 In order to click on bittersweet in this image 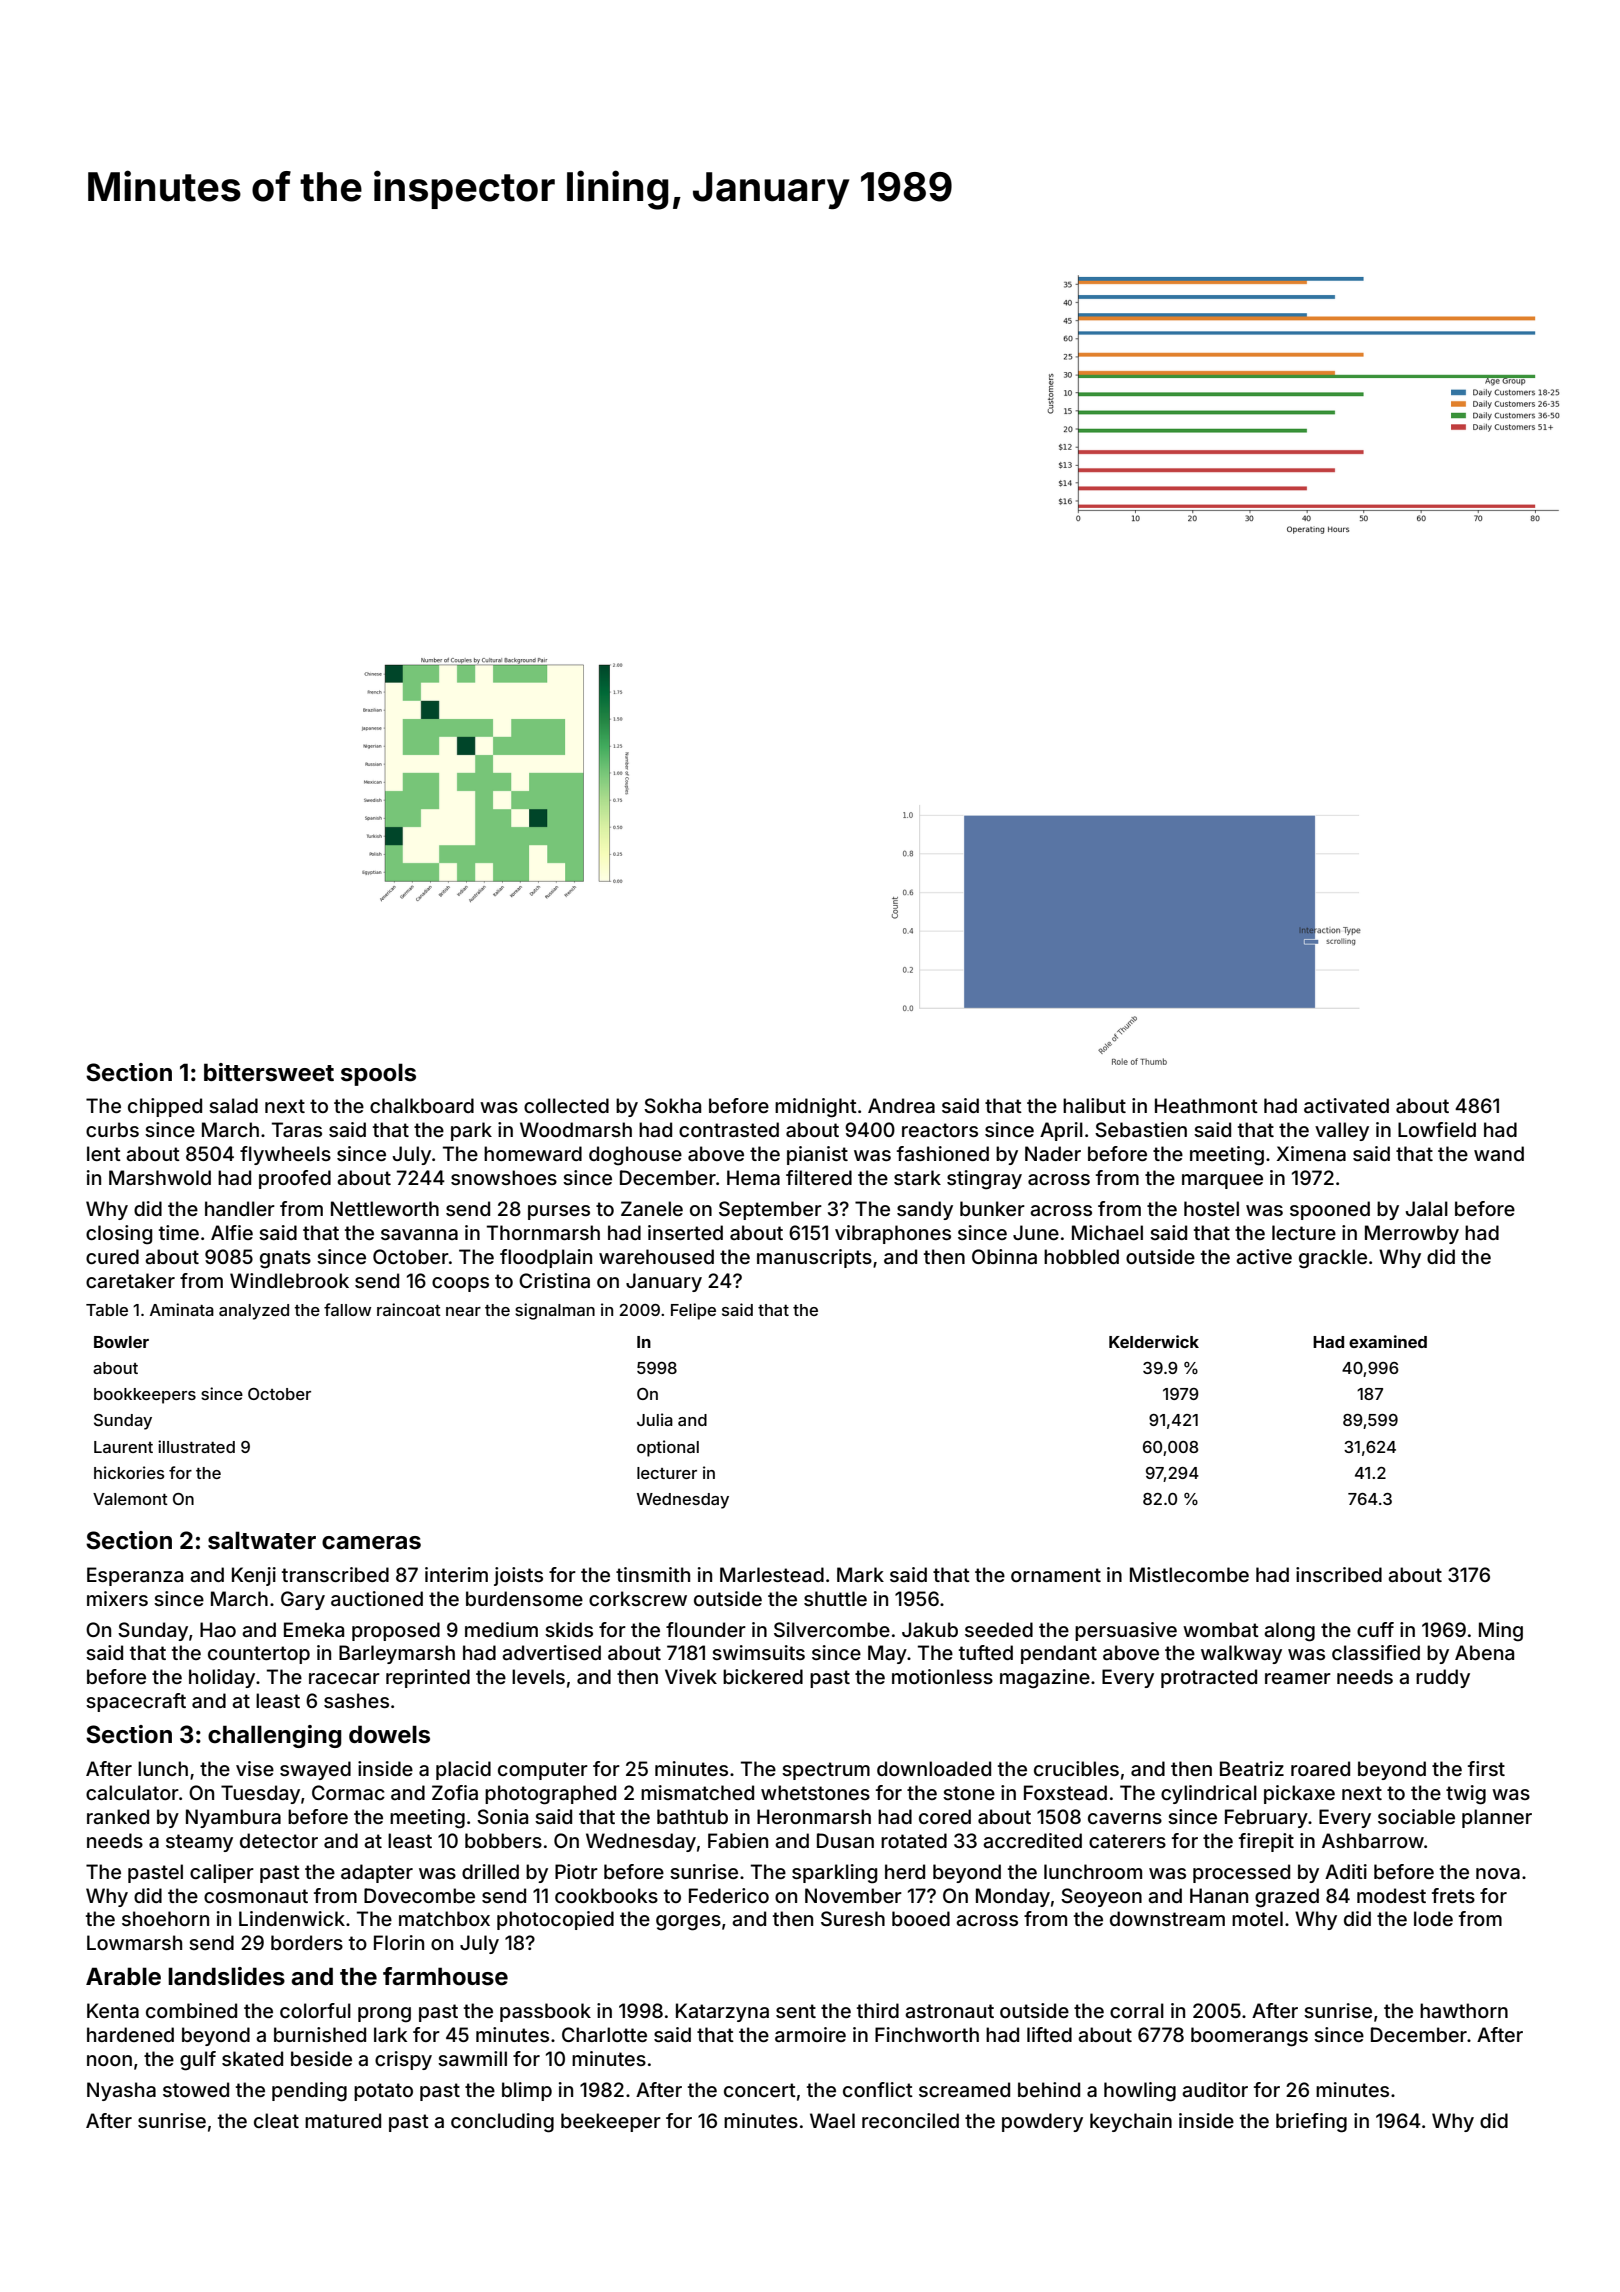, I will do `click(269, 1072)`.
